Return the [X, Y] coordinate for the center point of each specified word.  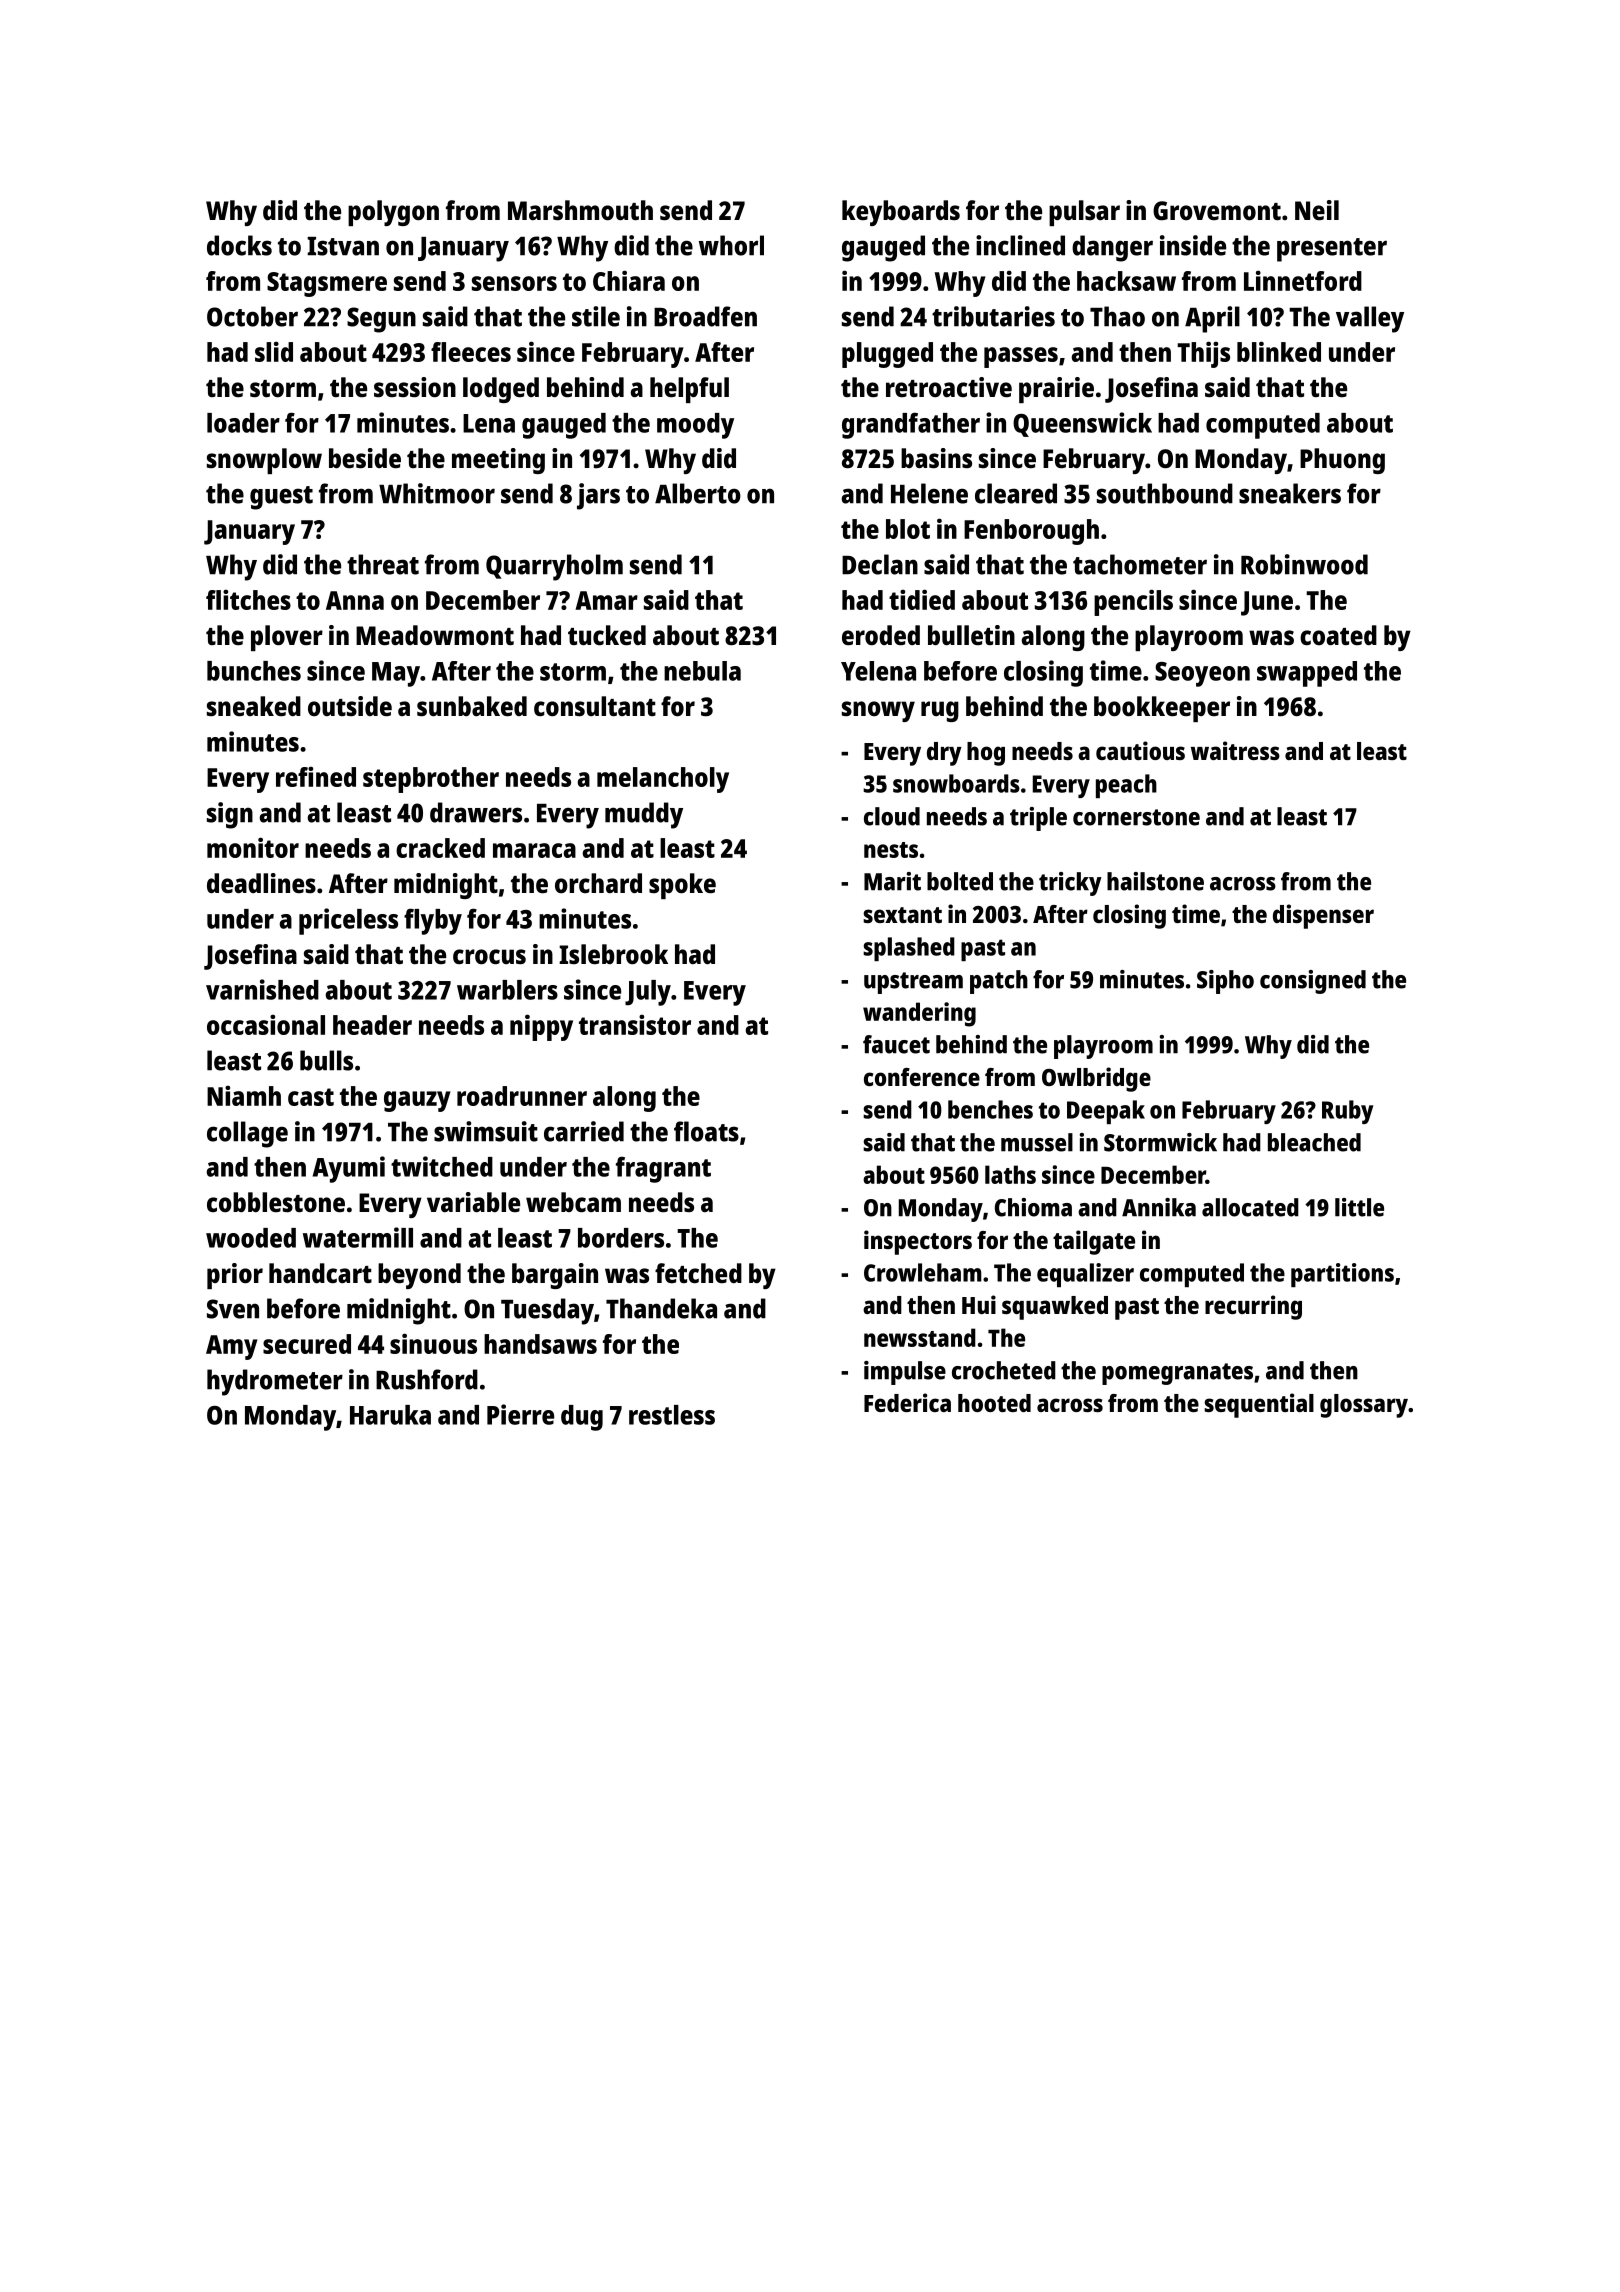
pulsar [1084, 213]
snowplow [264, 461]
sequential [1259, 1405]
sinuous [433, 1343]
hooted [994, 1403]
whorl [731, 245]
